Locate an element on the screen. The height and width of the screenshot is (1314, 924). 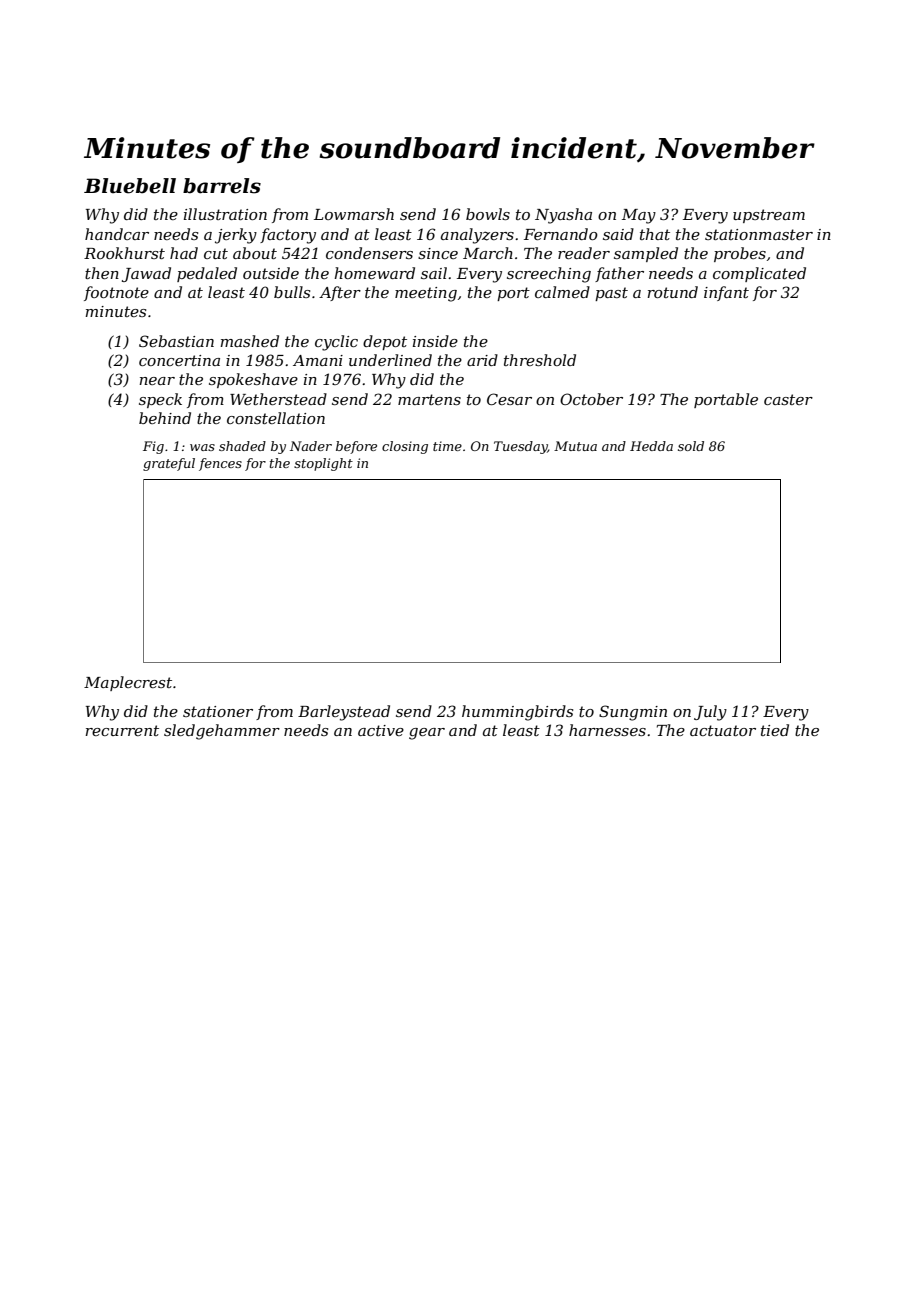
Cesar is located at coordinates (509, 399).
